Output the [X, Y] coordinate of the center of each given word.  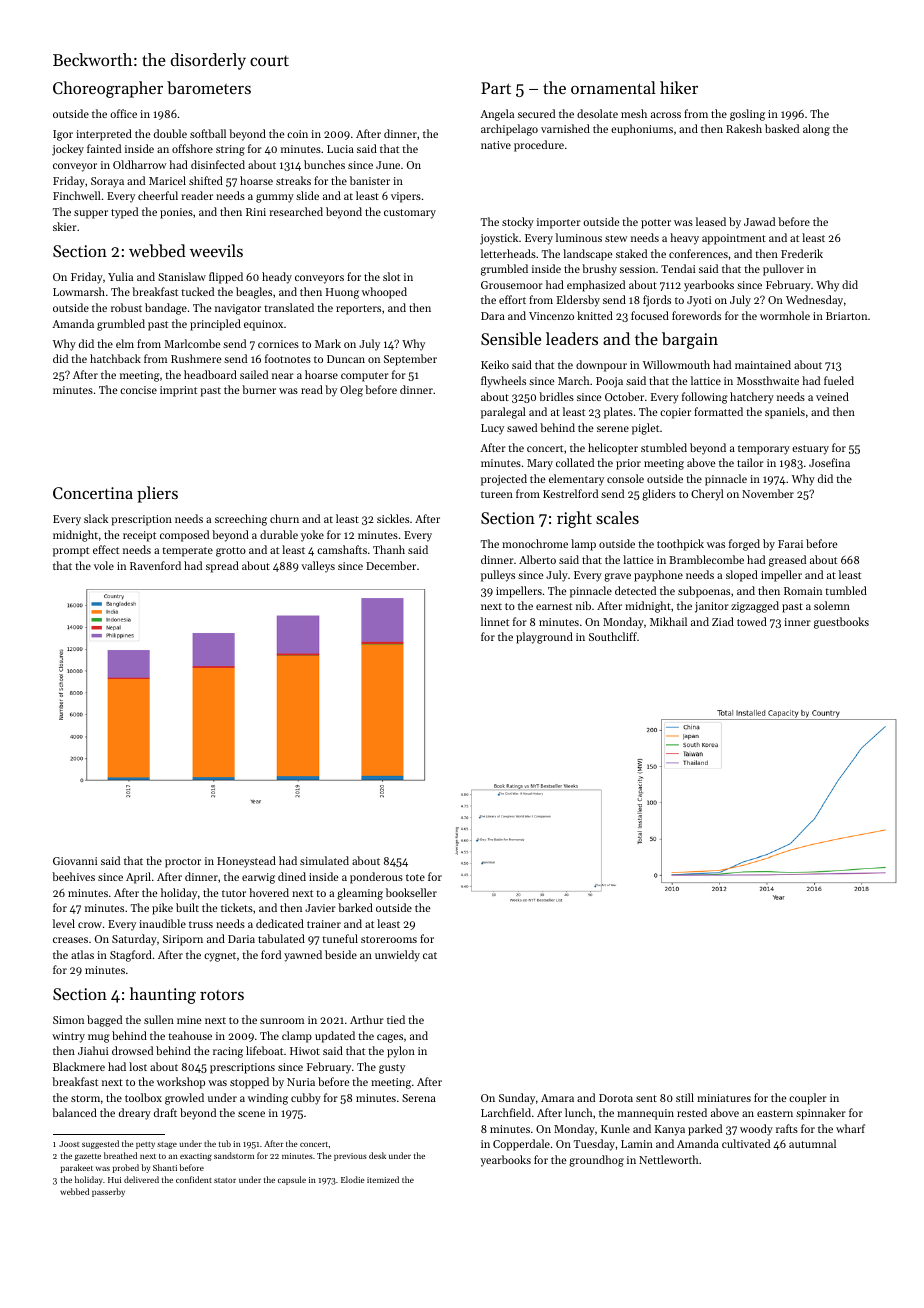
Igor [63, 135]
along [816, 130]
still [685, 1097]
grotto [231, 552]
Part [496, 88]
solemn [832, 605]
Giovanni [75, 861]
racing [228, 1052]
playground [544, 638]
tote [415, 877]
